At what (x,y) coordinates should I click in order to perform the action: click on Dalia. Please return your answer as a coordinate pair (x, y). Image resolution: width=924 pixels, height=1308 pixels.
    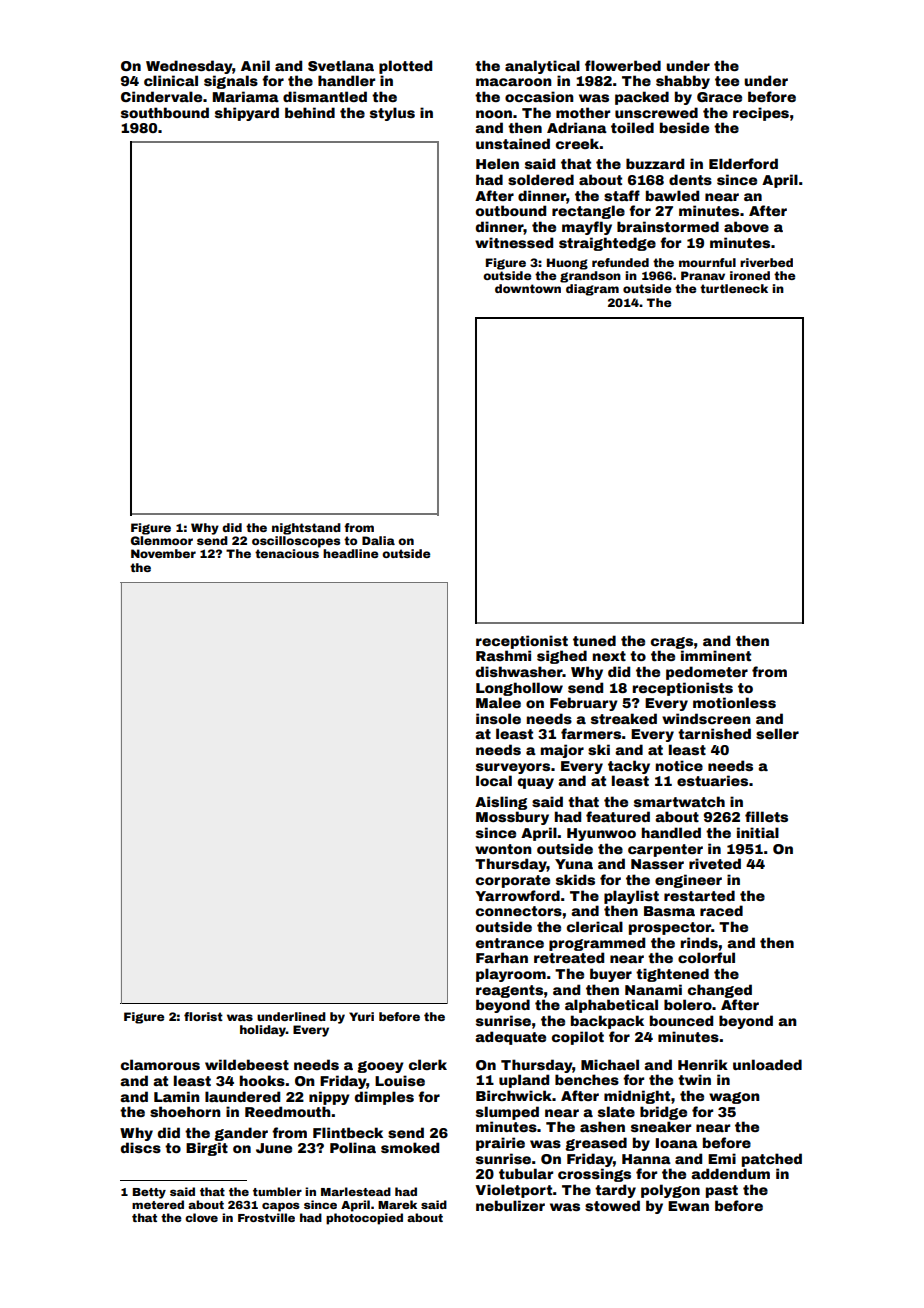
    Looking at the image, I should click on (378, 540).
